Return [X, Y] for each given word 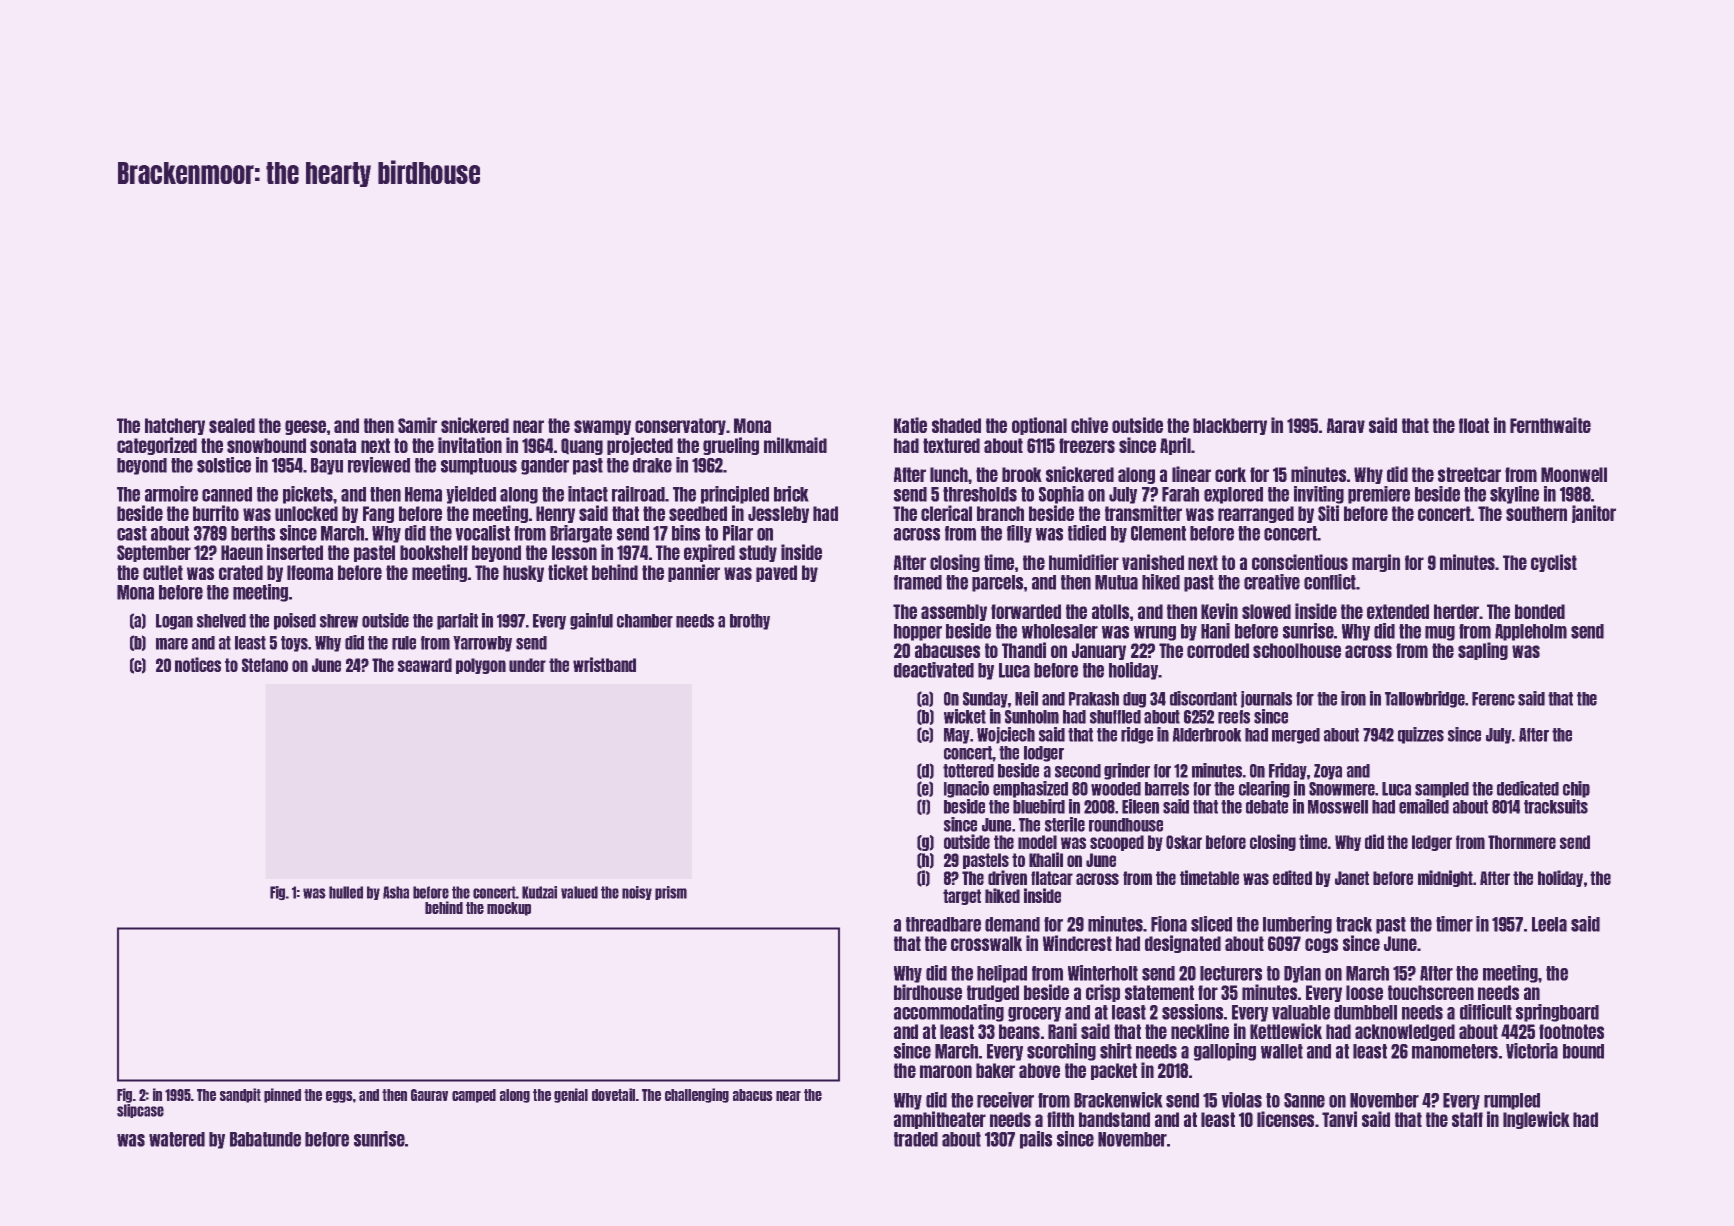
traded [916, 1139]
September [154, 553]
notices [198, 664]
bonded [1540, 611]
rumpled [1512, 1101]
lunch [949, 474]
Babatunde [265, 1139]
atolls [1110, 611]
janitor [1594, 514]
